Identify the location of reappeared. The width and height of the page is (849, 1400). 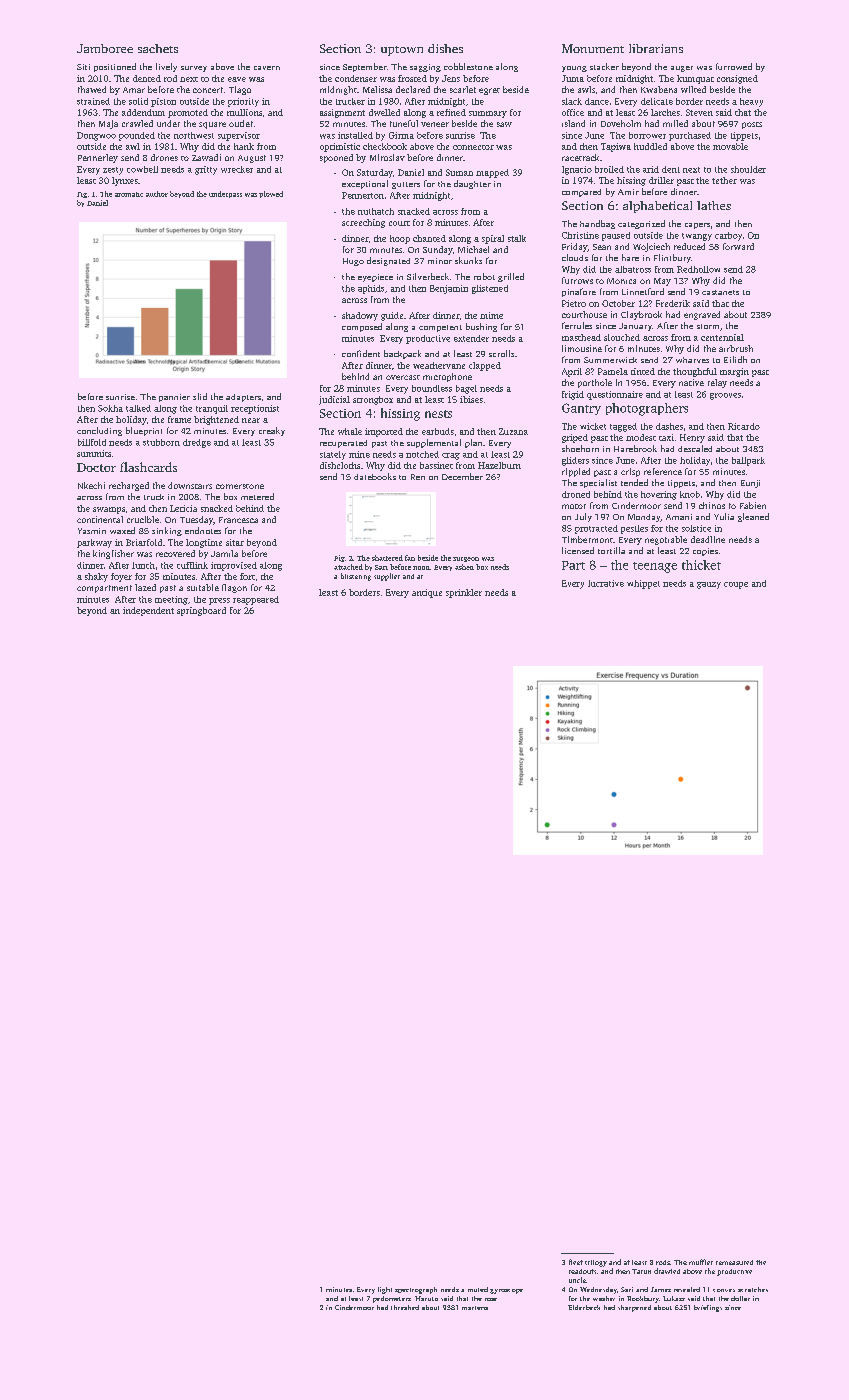
(256, 600).
